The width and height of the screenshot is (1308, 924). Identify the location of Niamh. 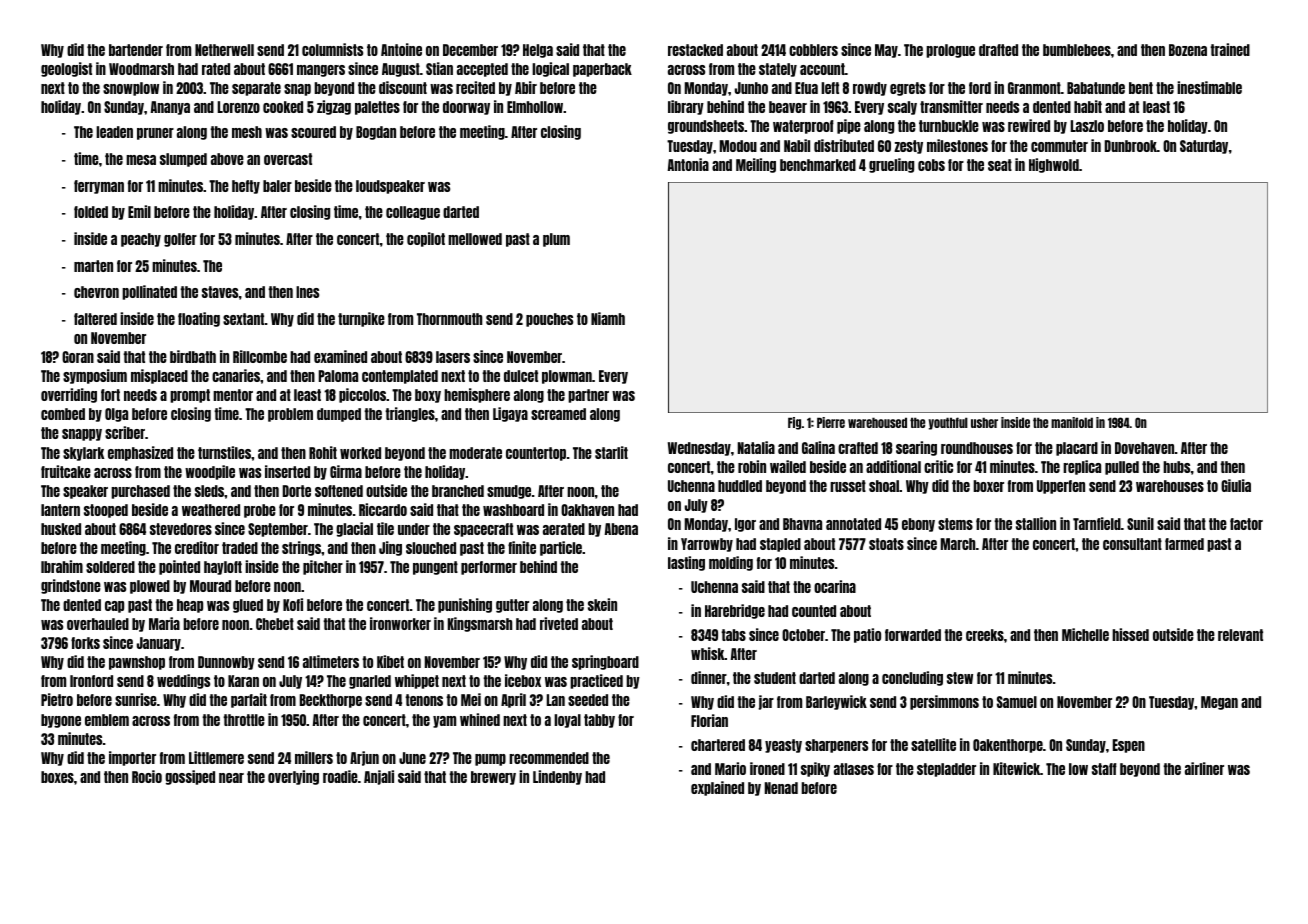
(608, 318).
